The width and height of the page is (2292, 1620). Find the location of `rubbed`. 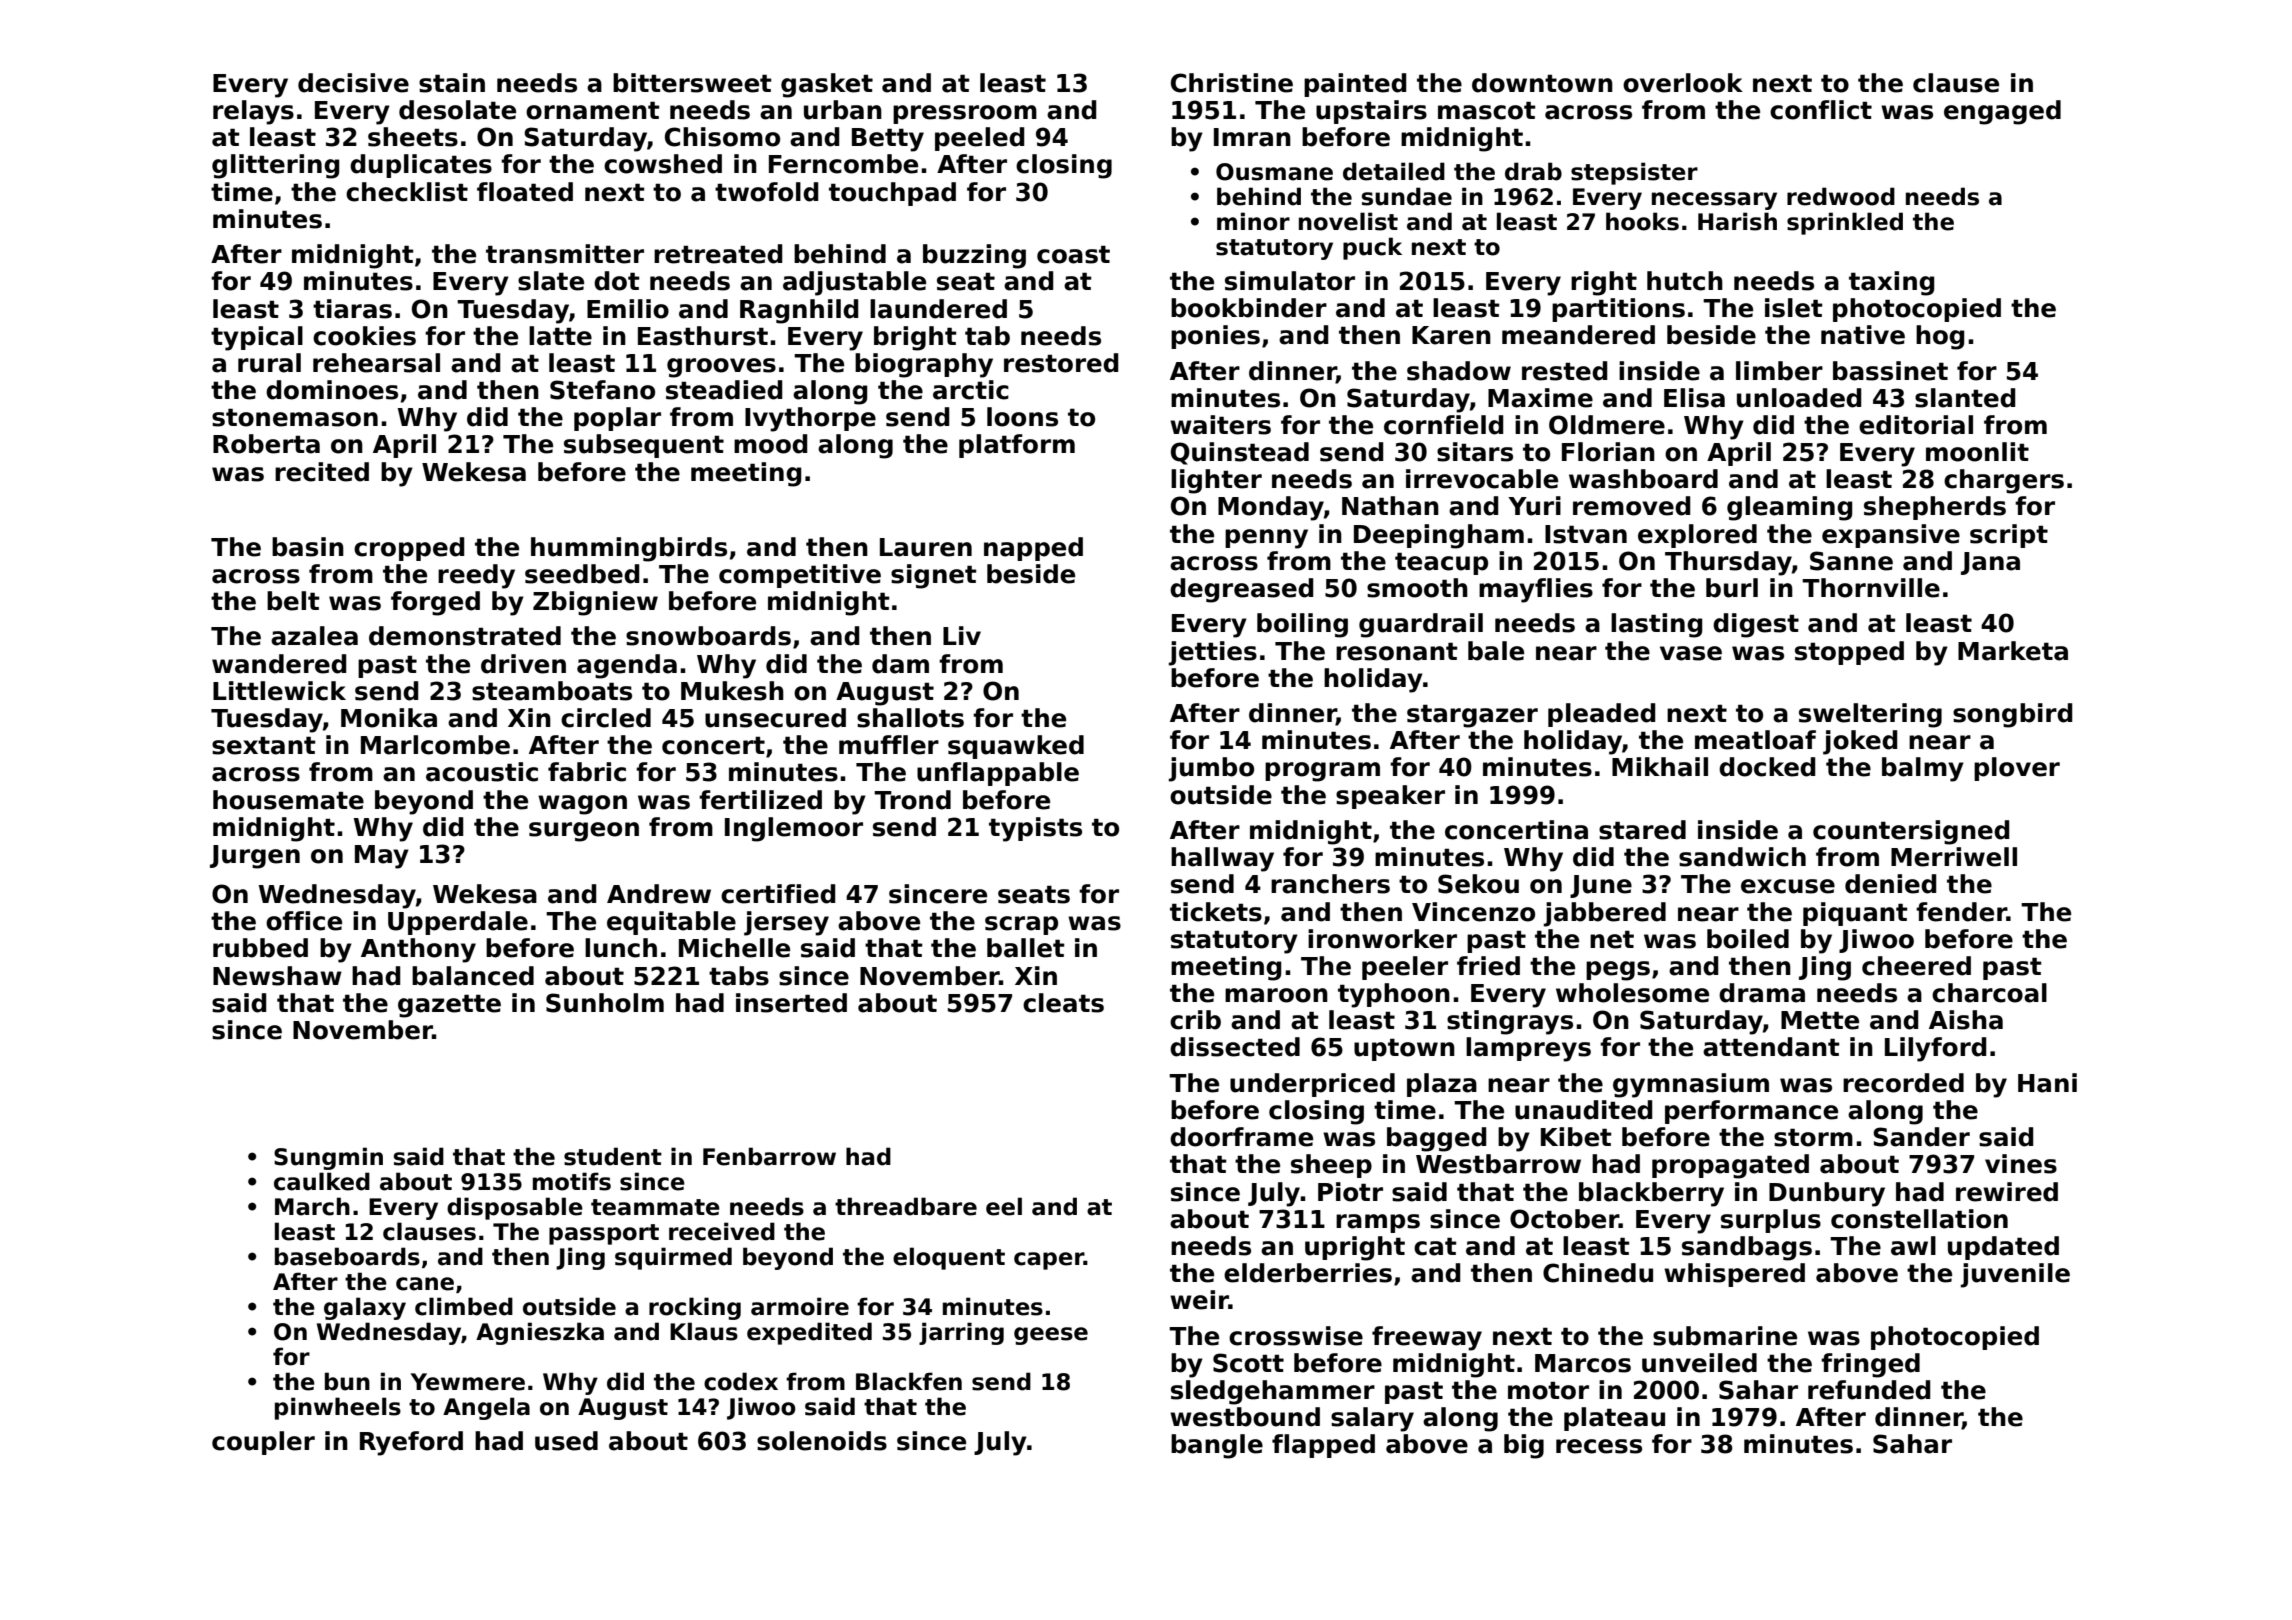

rubbed is located at coordinates (260, 948).
